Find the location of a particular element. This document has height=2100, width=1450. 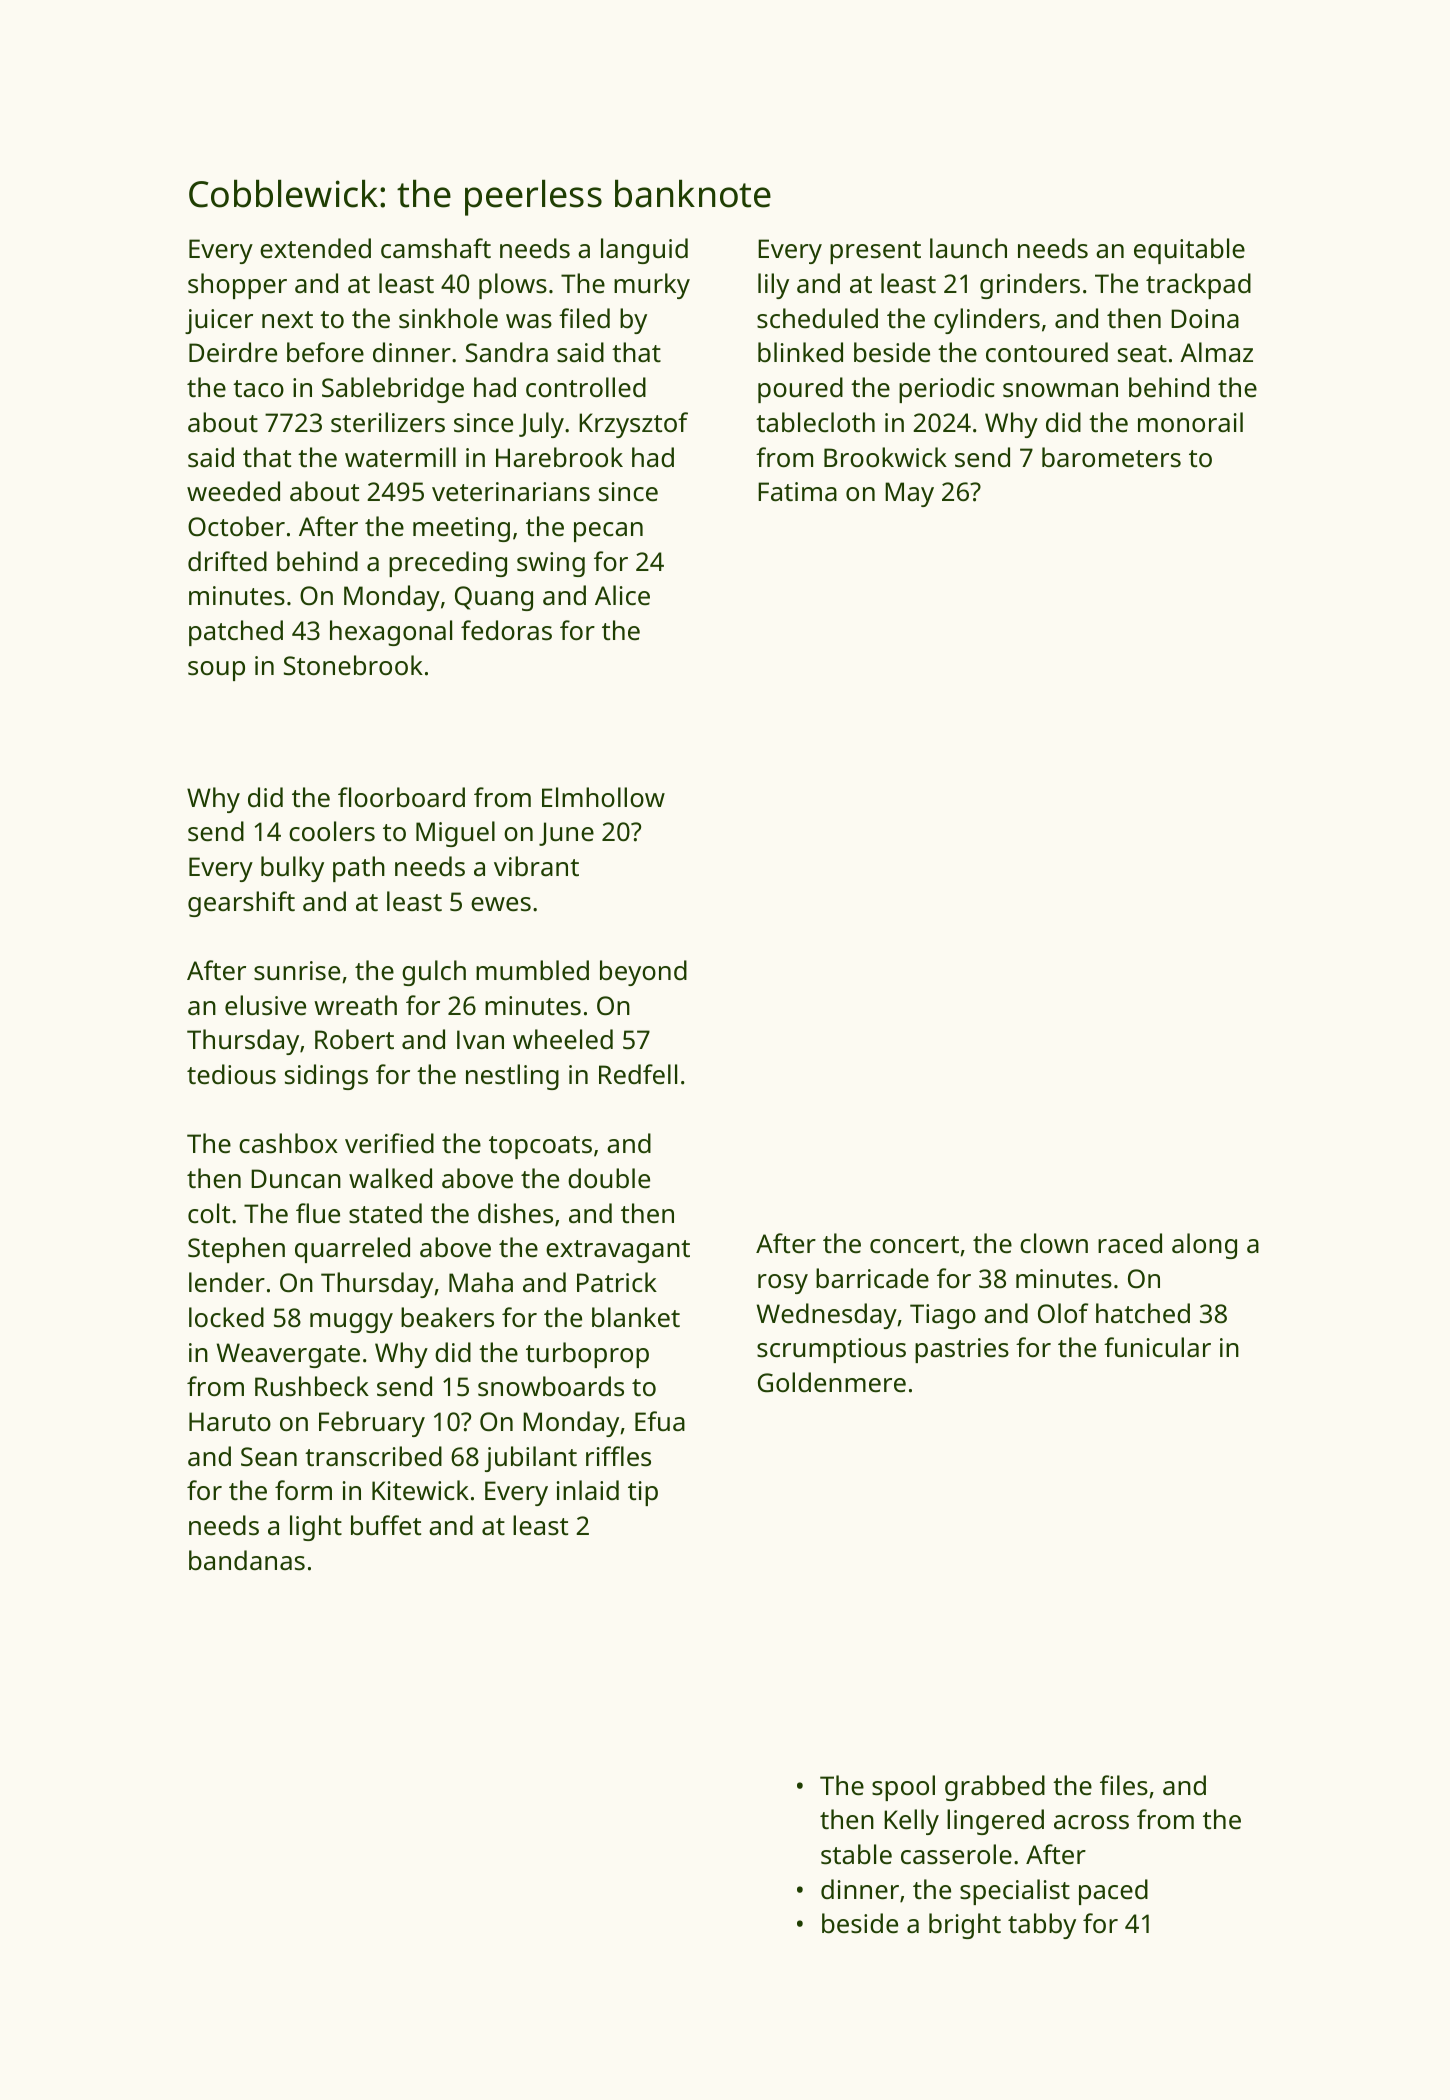

beakers is located at coordinates (447, 1317).
